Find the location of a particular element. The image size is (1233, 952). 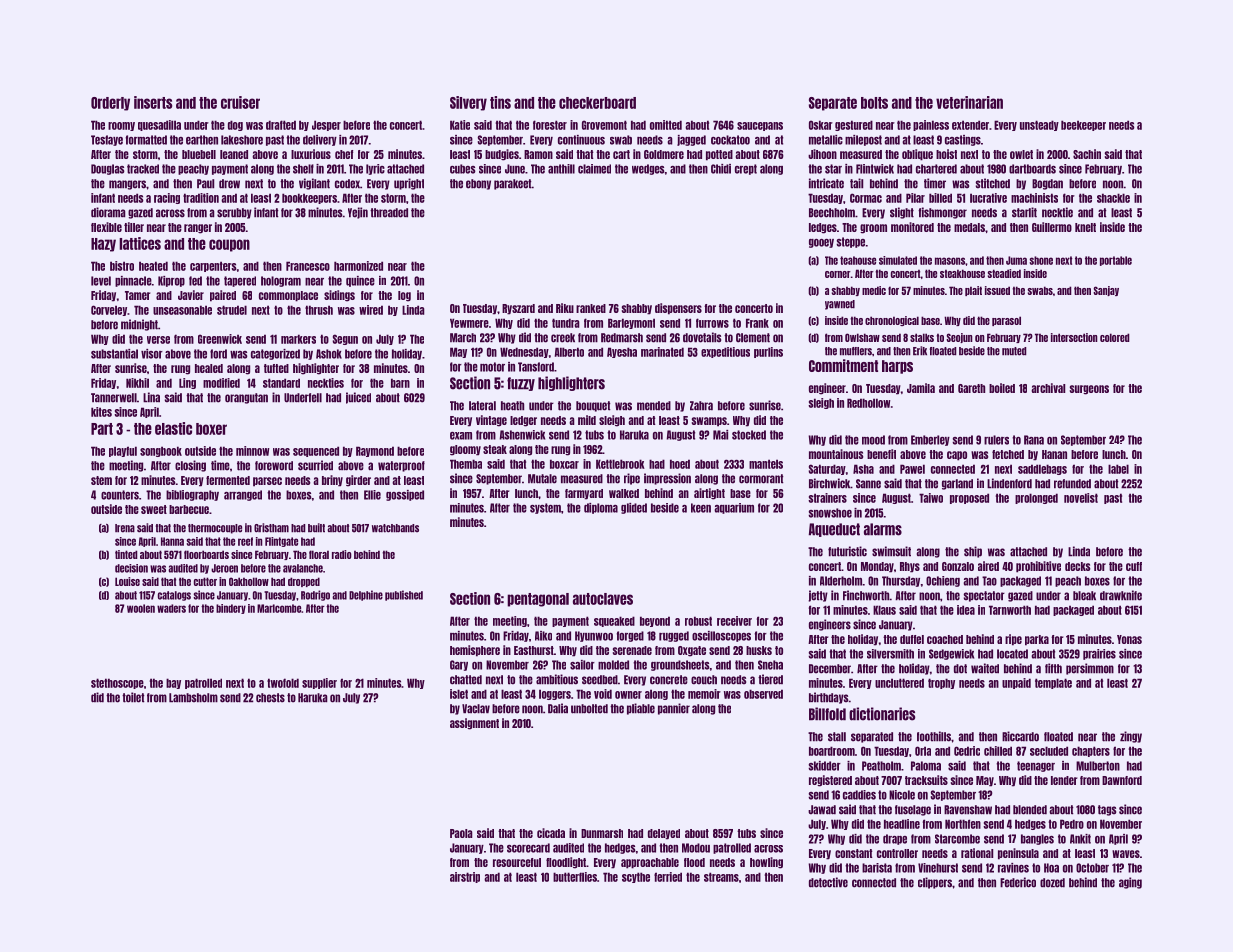

juiced is located at coordinates (358, 398).
